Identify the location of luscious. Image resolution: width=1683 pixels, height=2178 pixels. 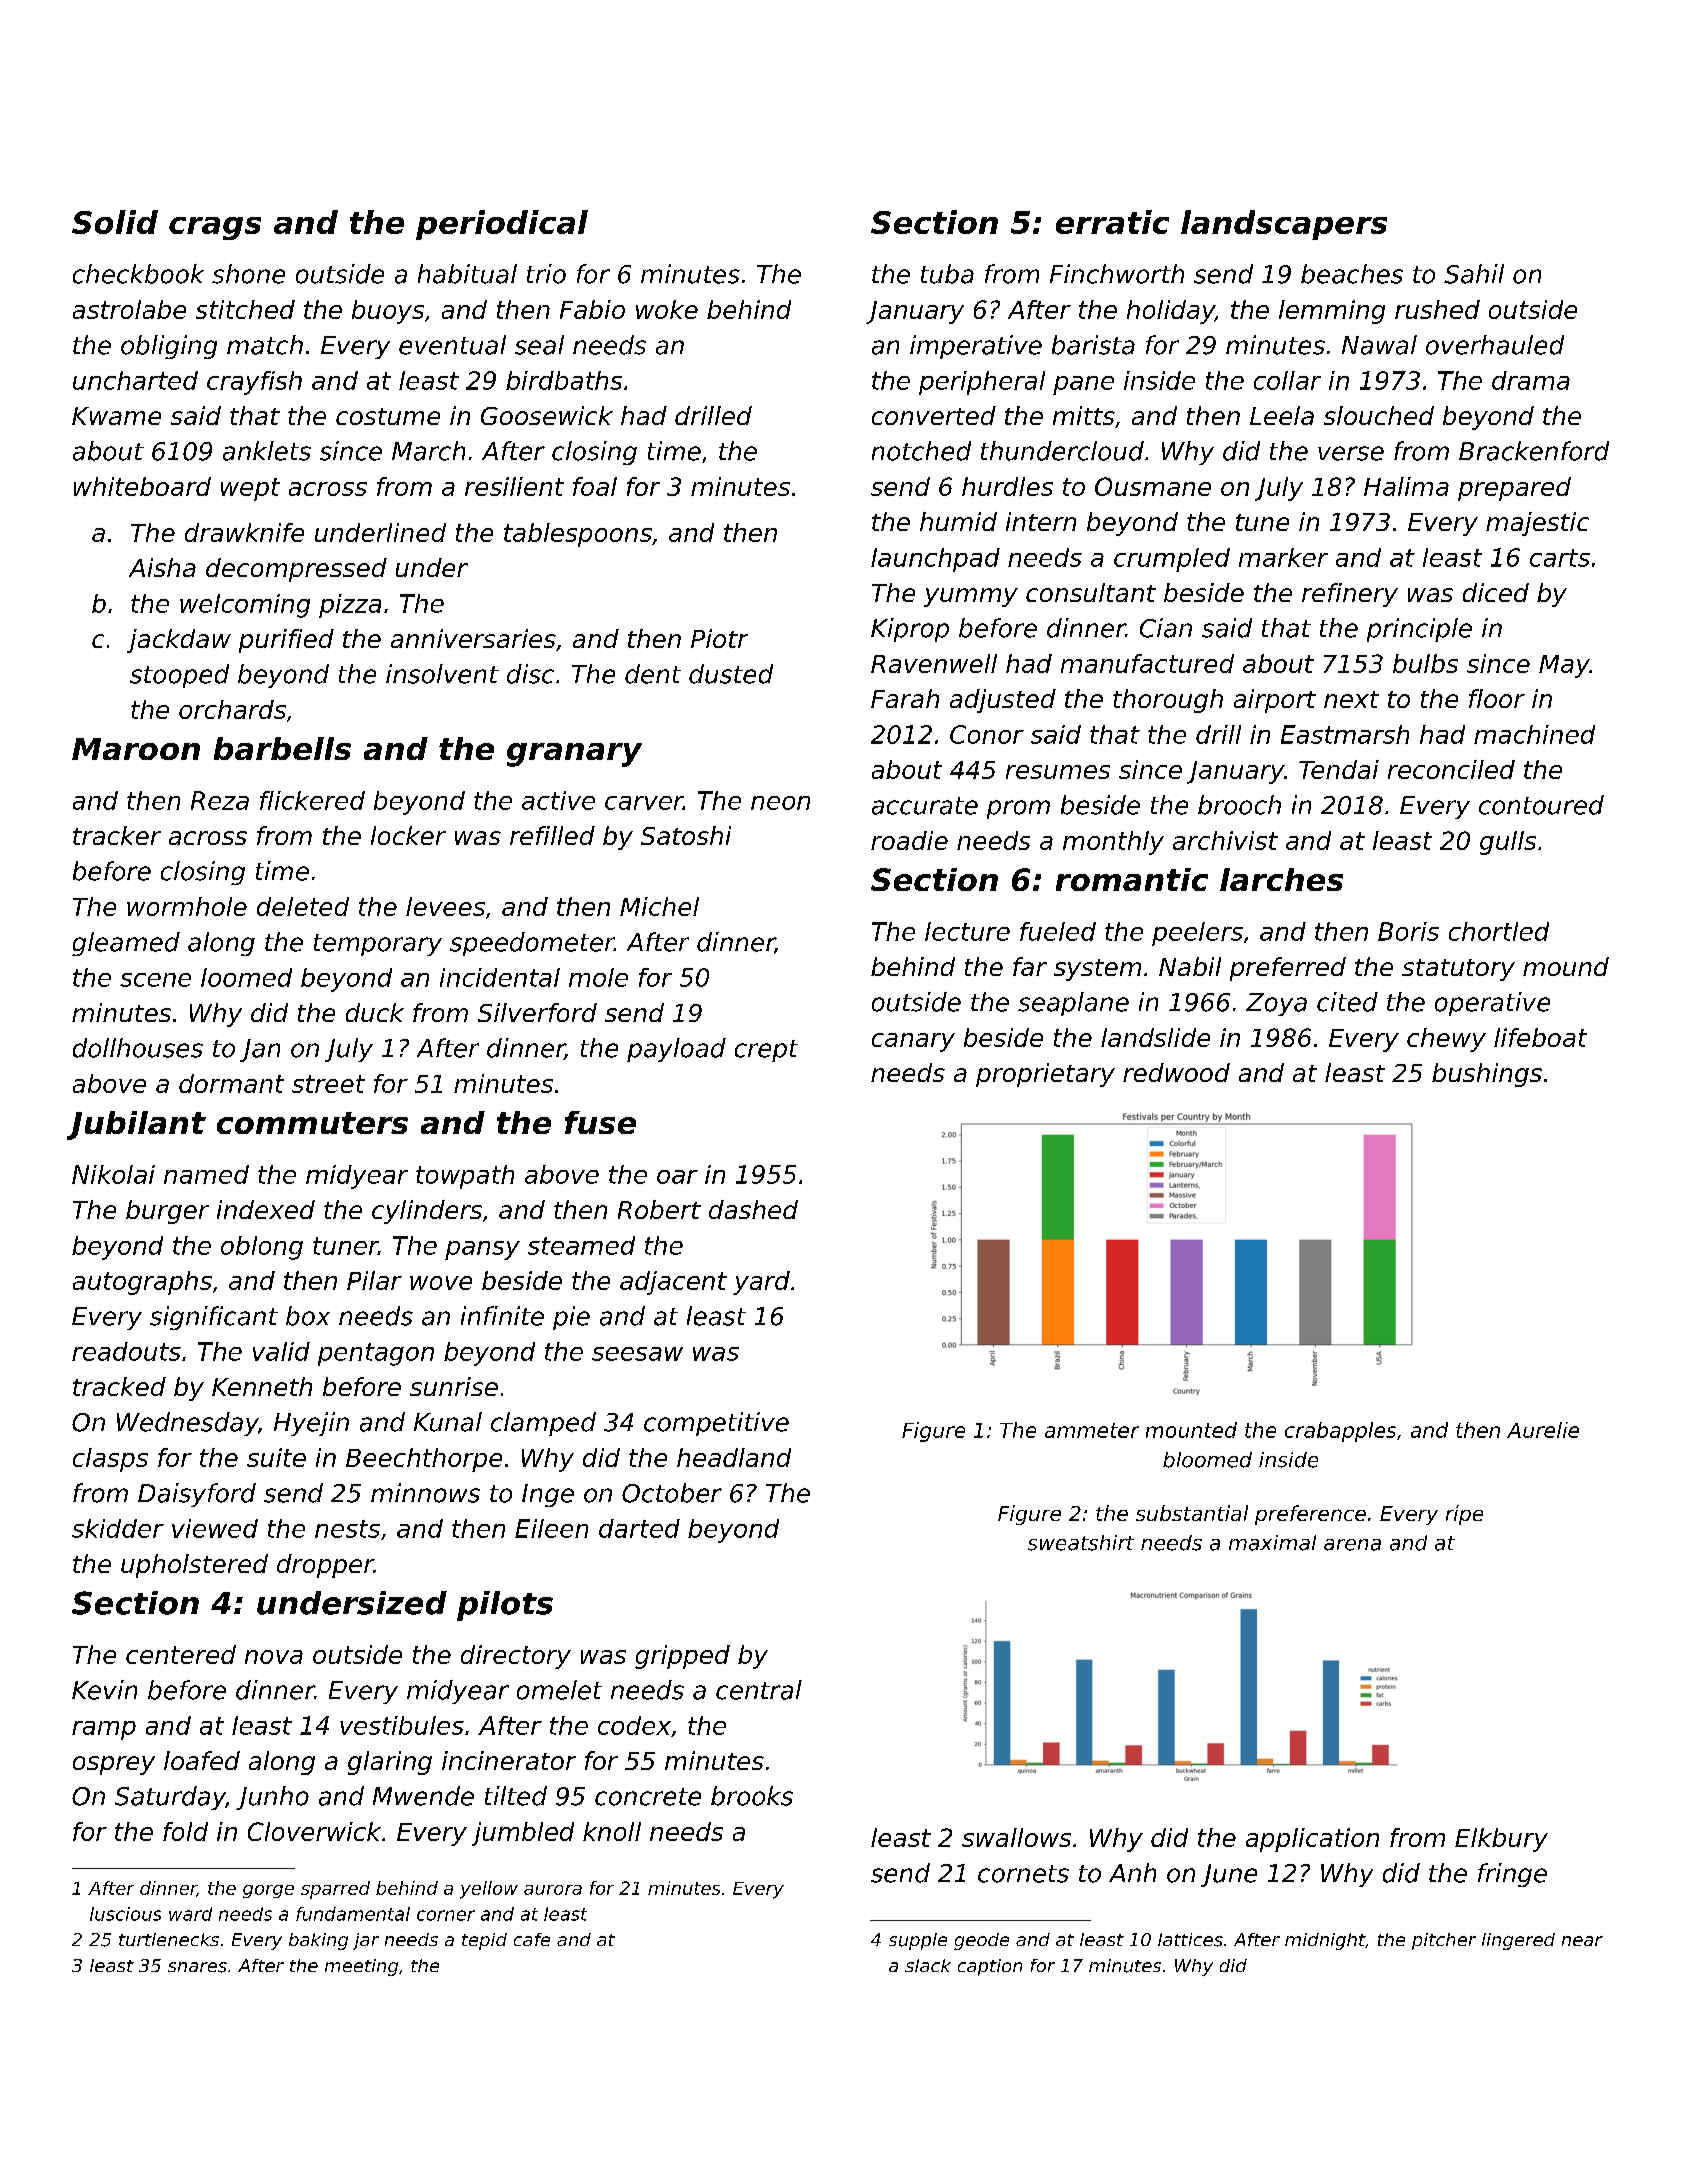
(125, 1914).
